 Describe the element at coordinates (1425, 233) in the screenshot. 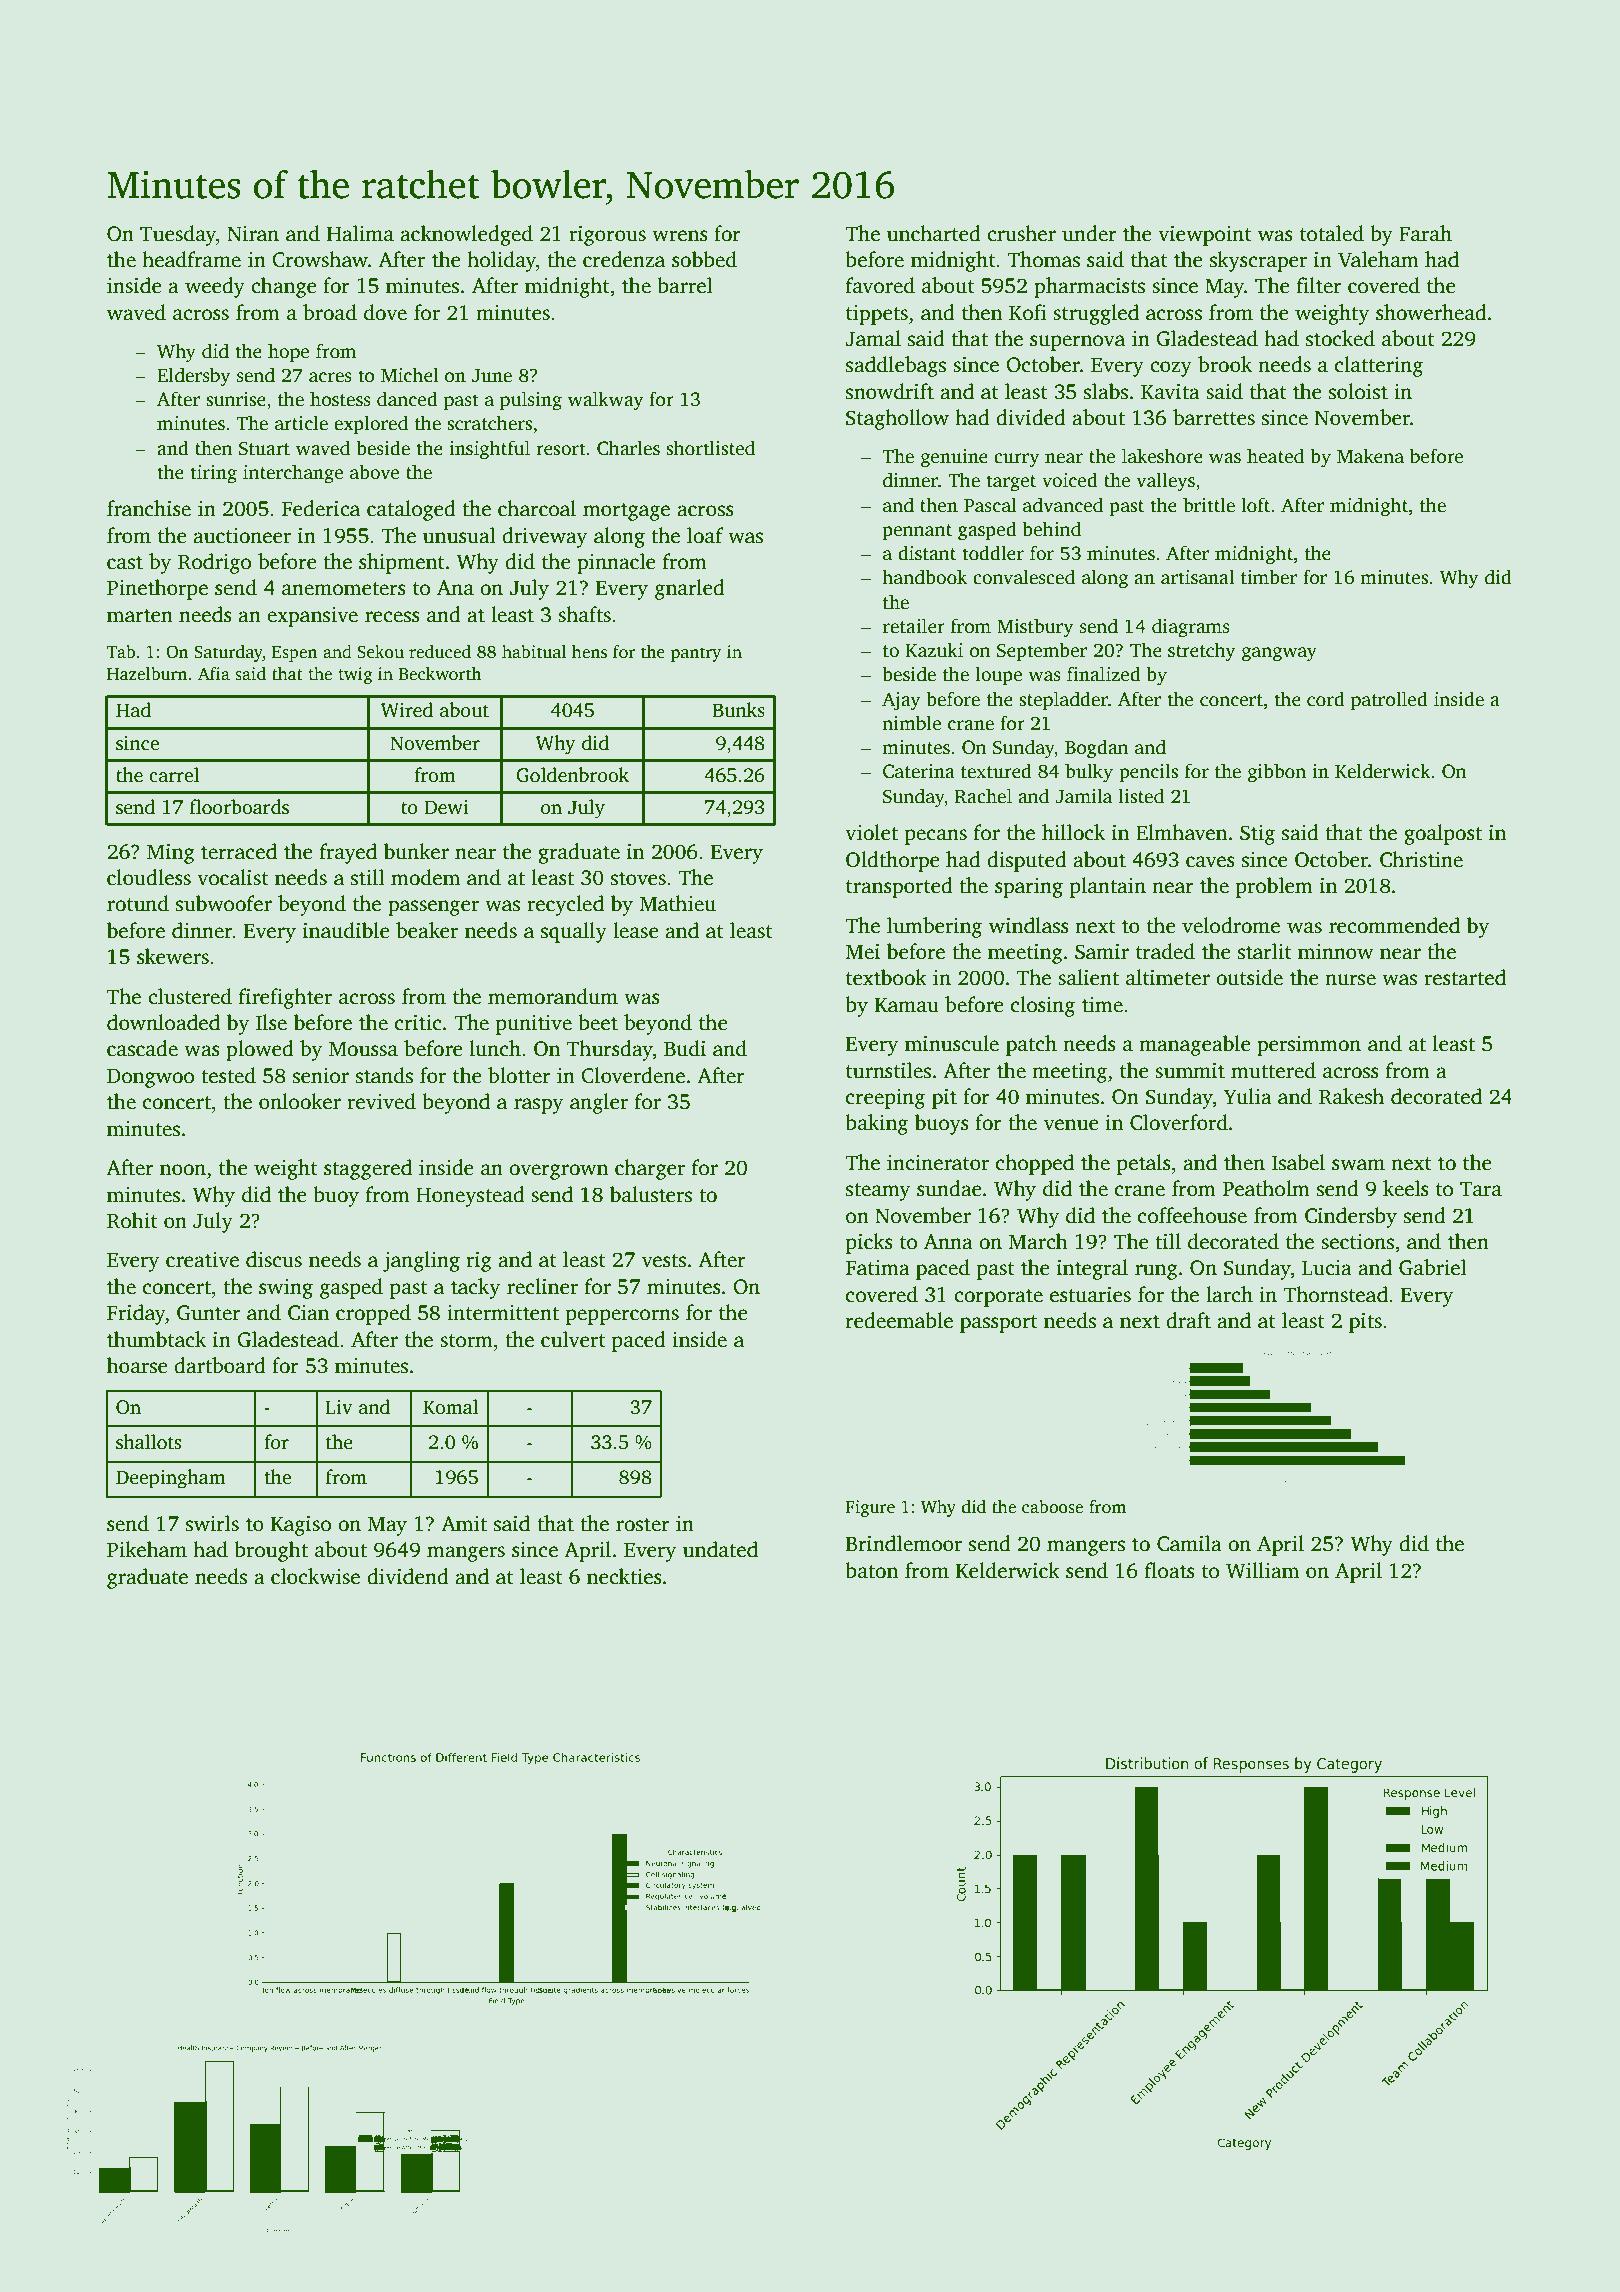

I see `Farah` at that location.
